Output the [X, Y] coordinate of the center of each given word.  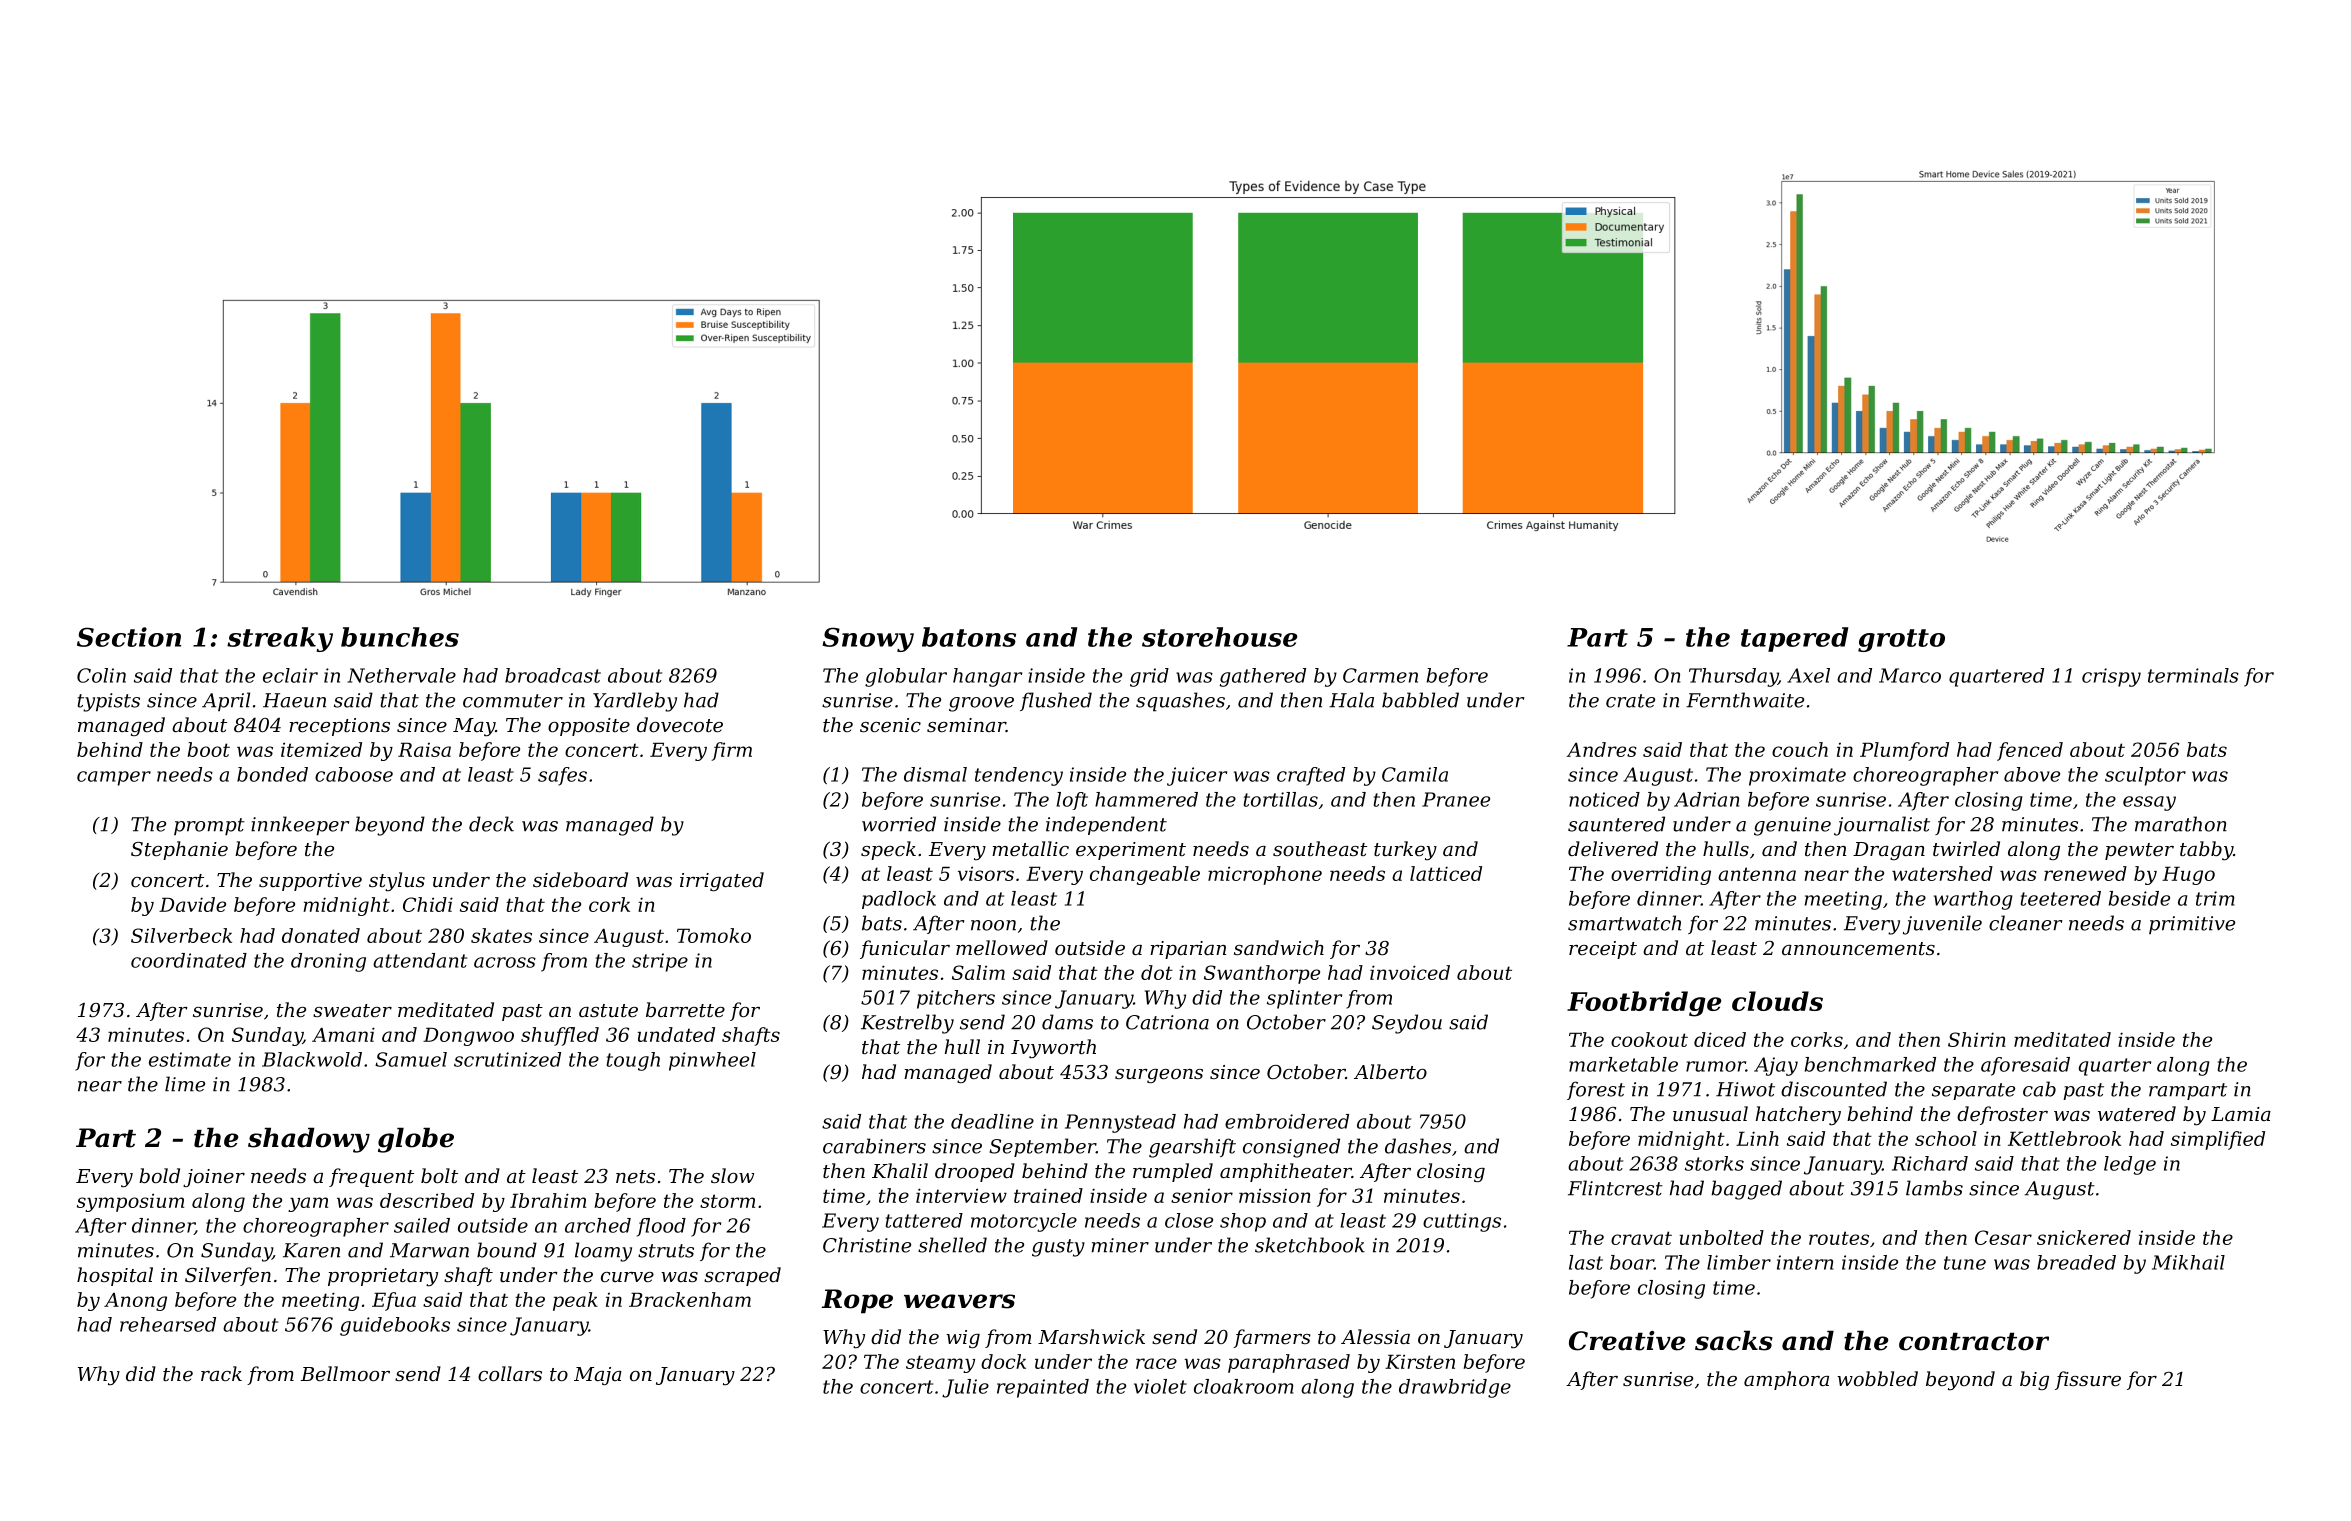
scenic [890, 725]
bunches [400, 637]
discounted [1834, 1089]
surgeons [1159, 1076]
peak [575, 1301]
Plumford [1904, 751]
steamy [940, 1364]
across [505, 962]
